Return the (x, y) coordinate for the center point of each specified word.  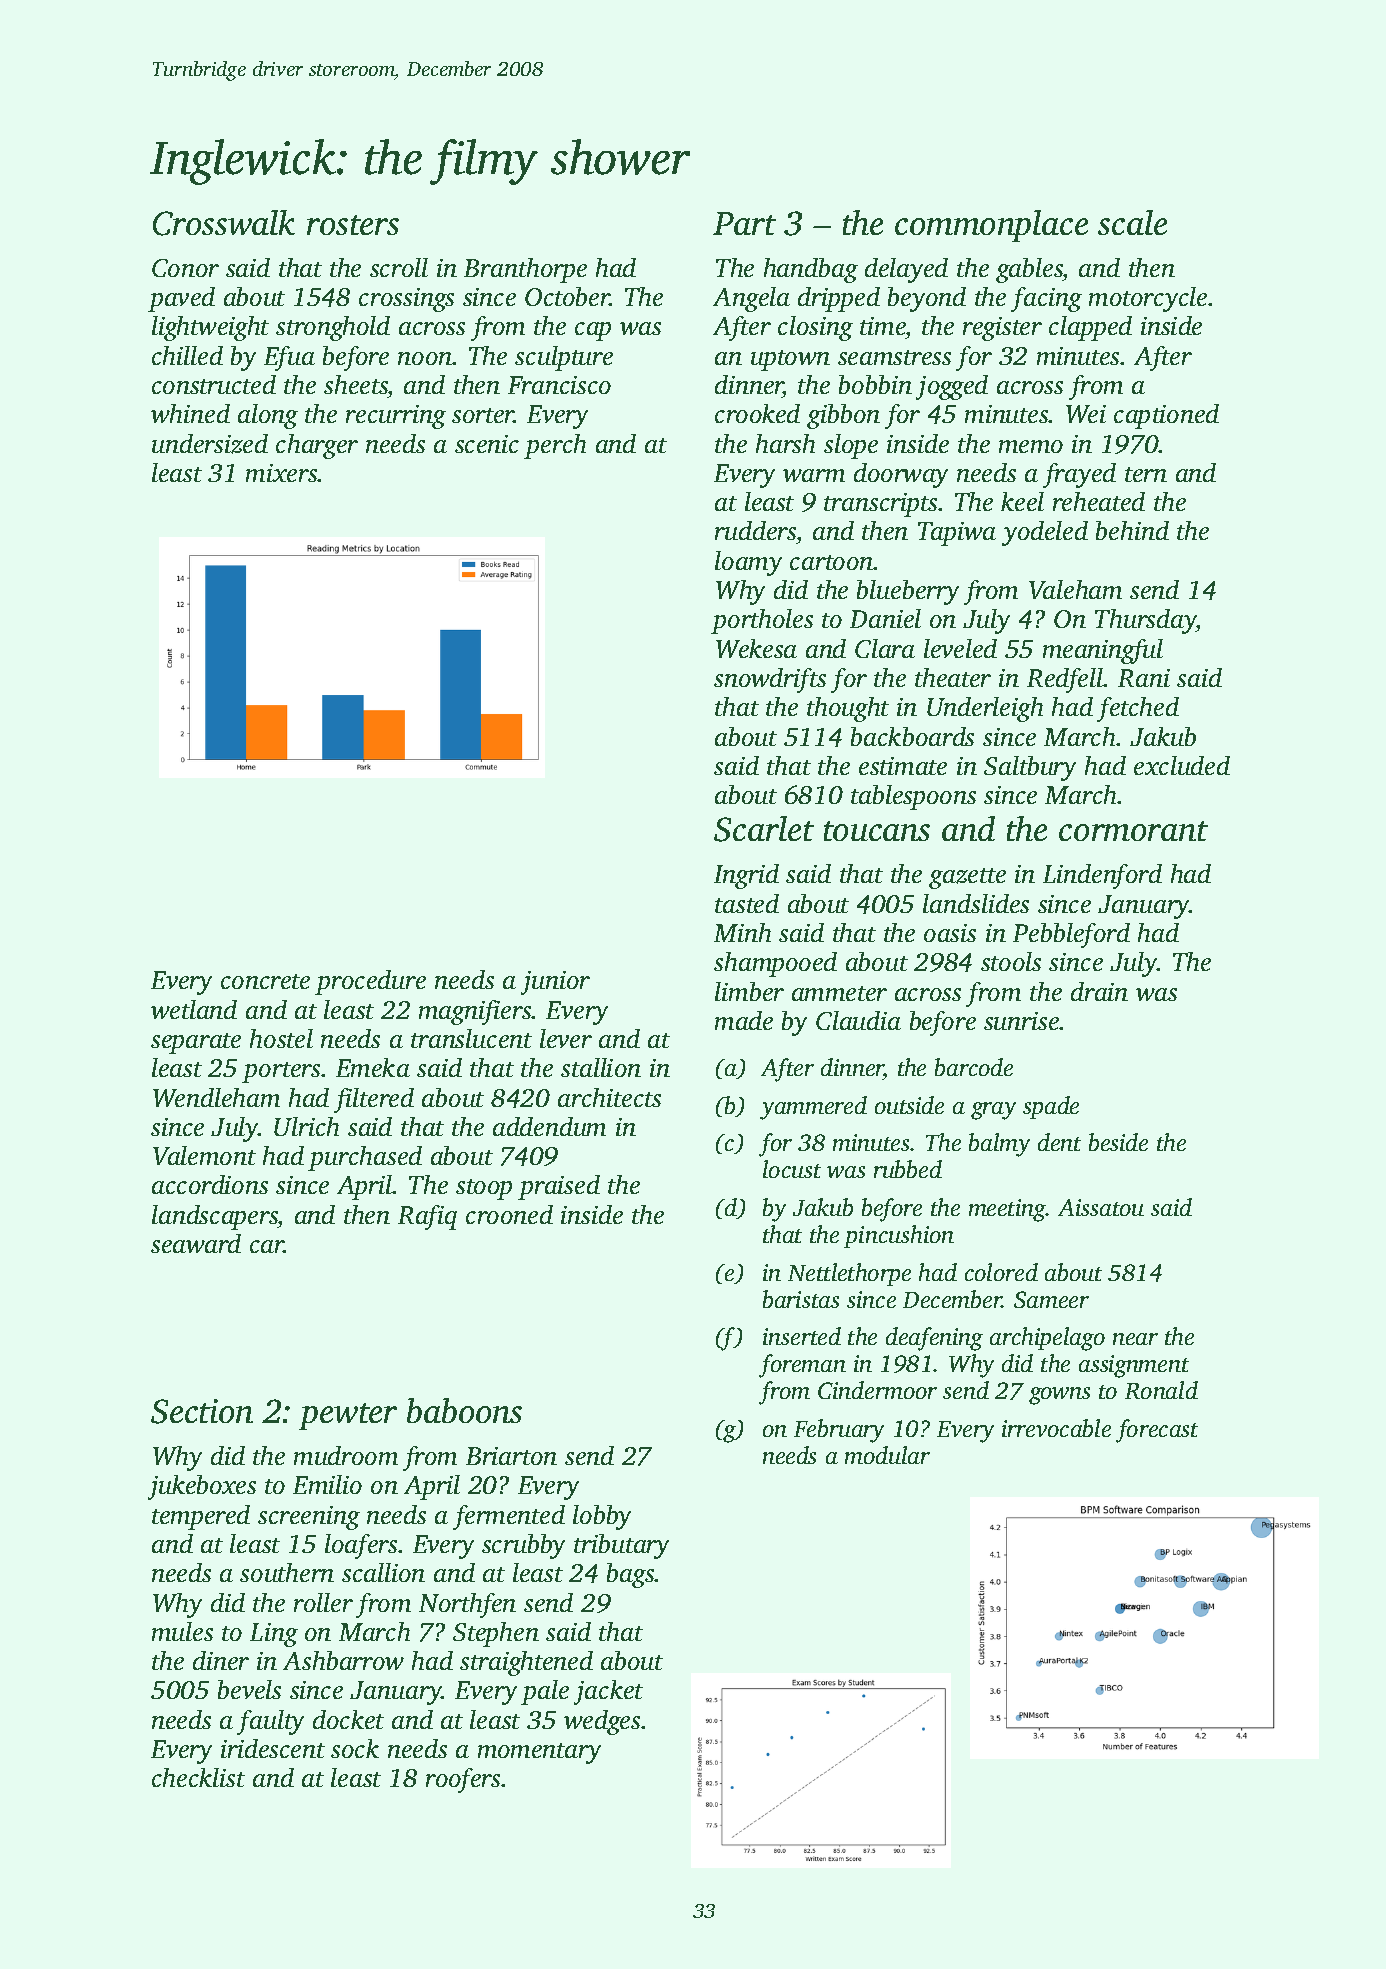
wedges (602, 1722)
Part (744, 223)
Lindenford (1102, 876)
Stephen (496, 1634)
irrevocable (1056, 1428)
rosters (353, 225)
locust (792, 1169)
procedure (370, 982)
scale (1132, 222)
